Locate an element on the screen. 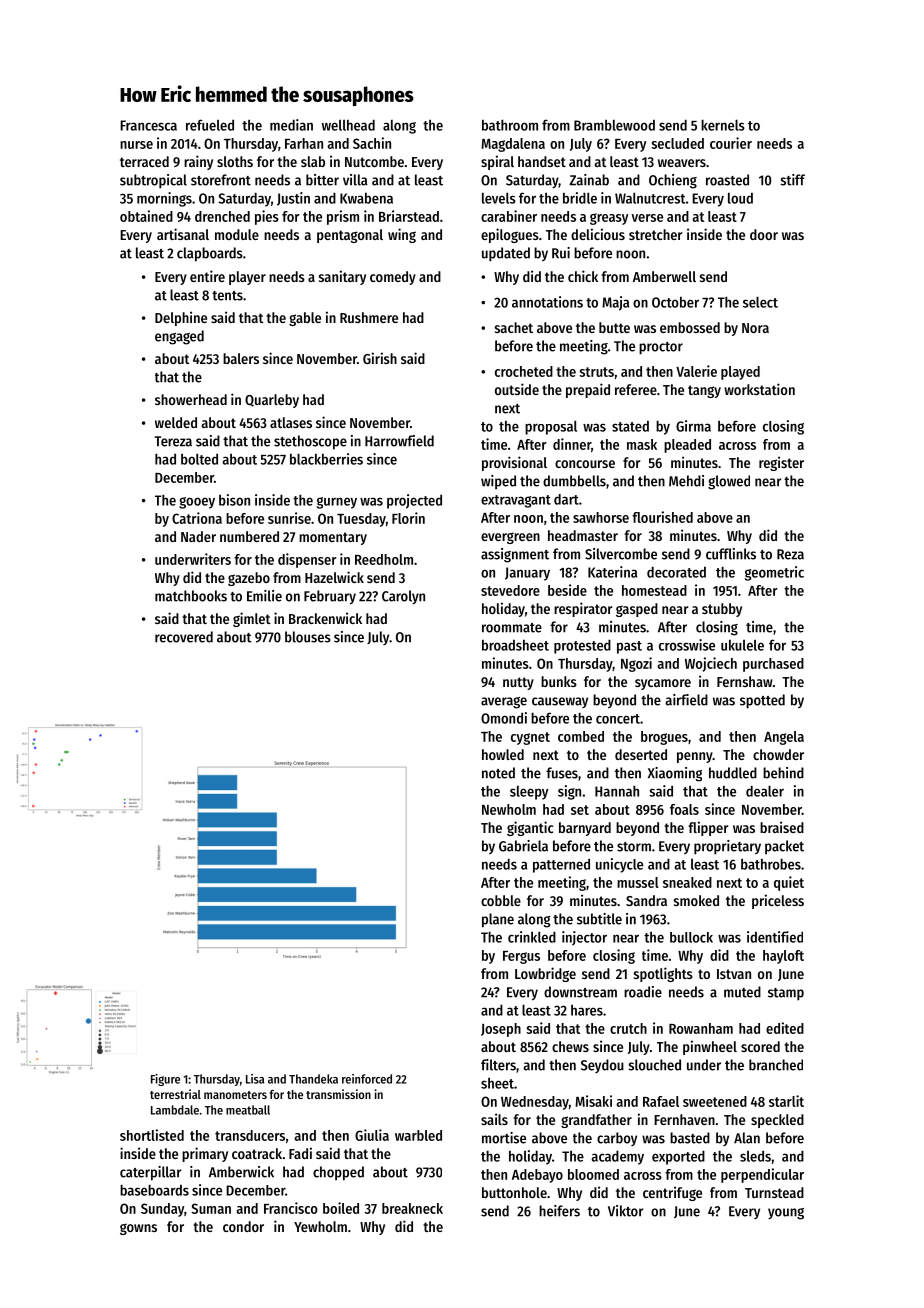  stiff is located at coordinates (792, 180).
